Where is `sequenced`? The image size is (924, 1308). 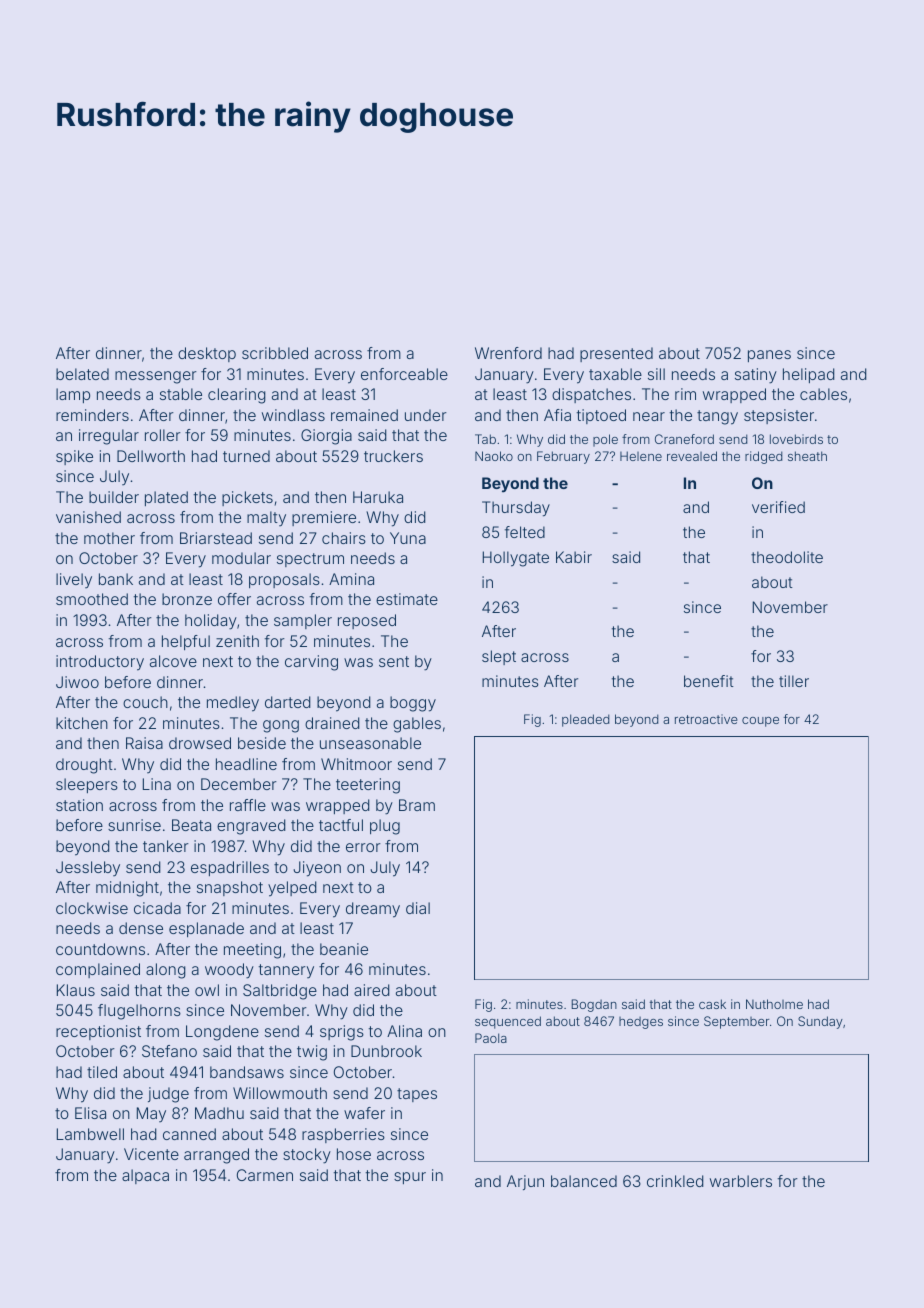 sequenced is located at coordinates (508, 1022).
